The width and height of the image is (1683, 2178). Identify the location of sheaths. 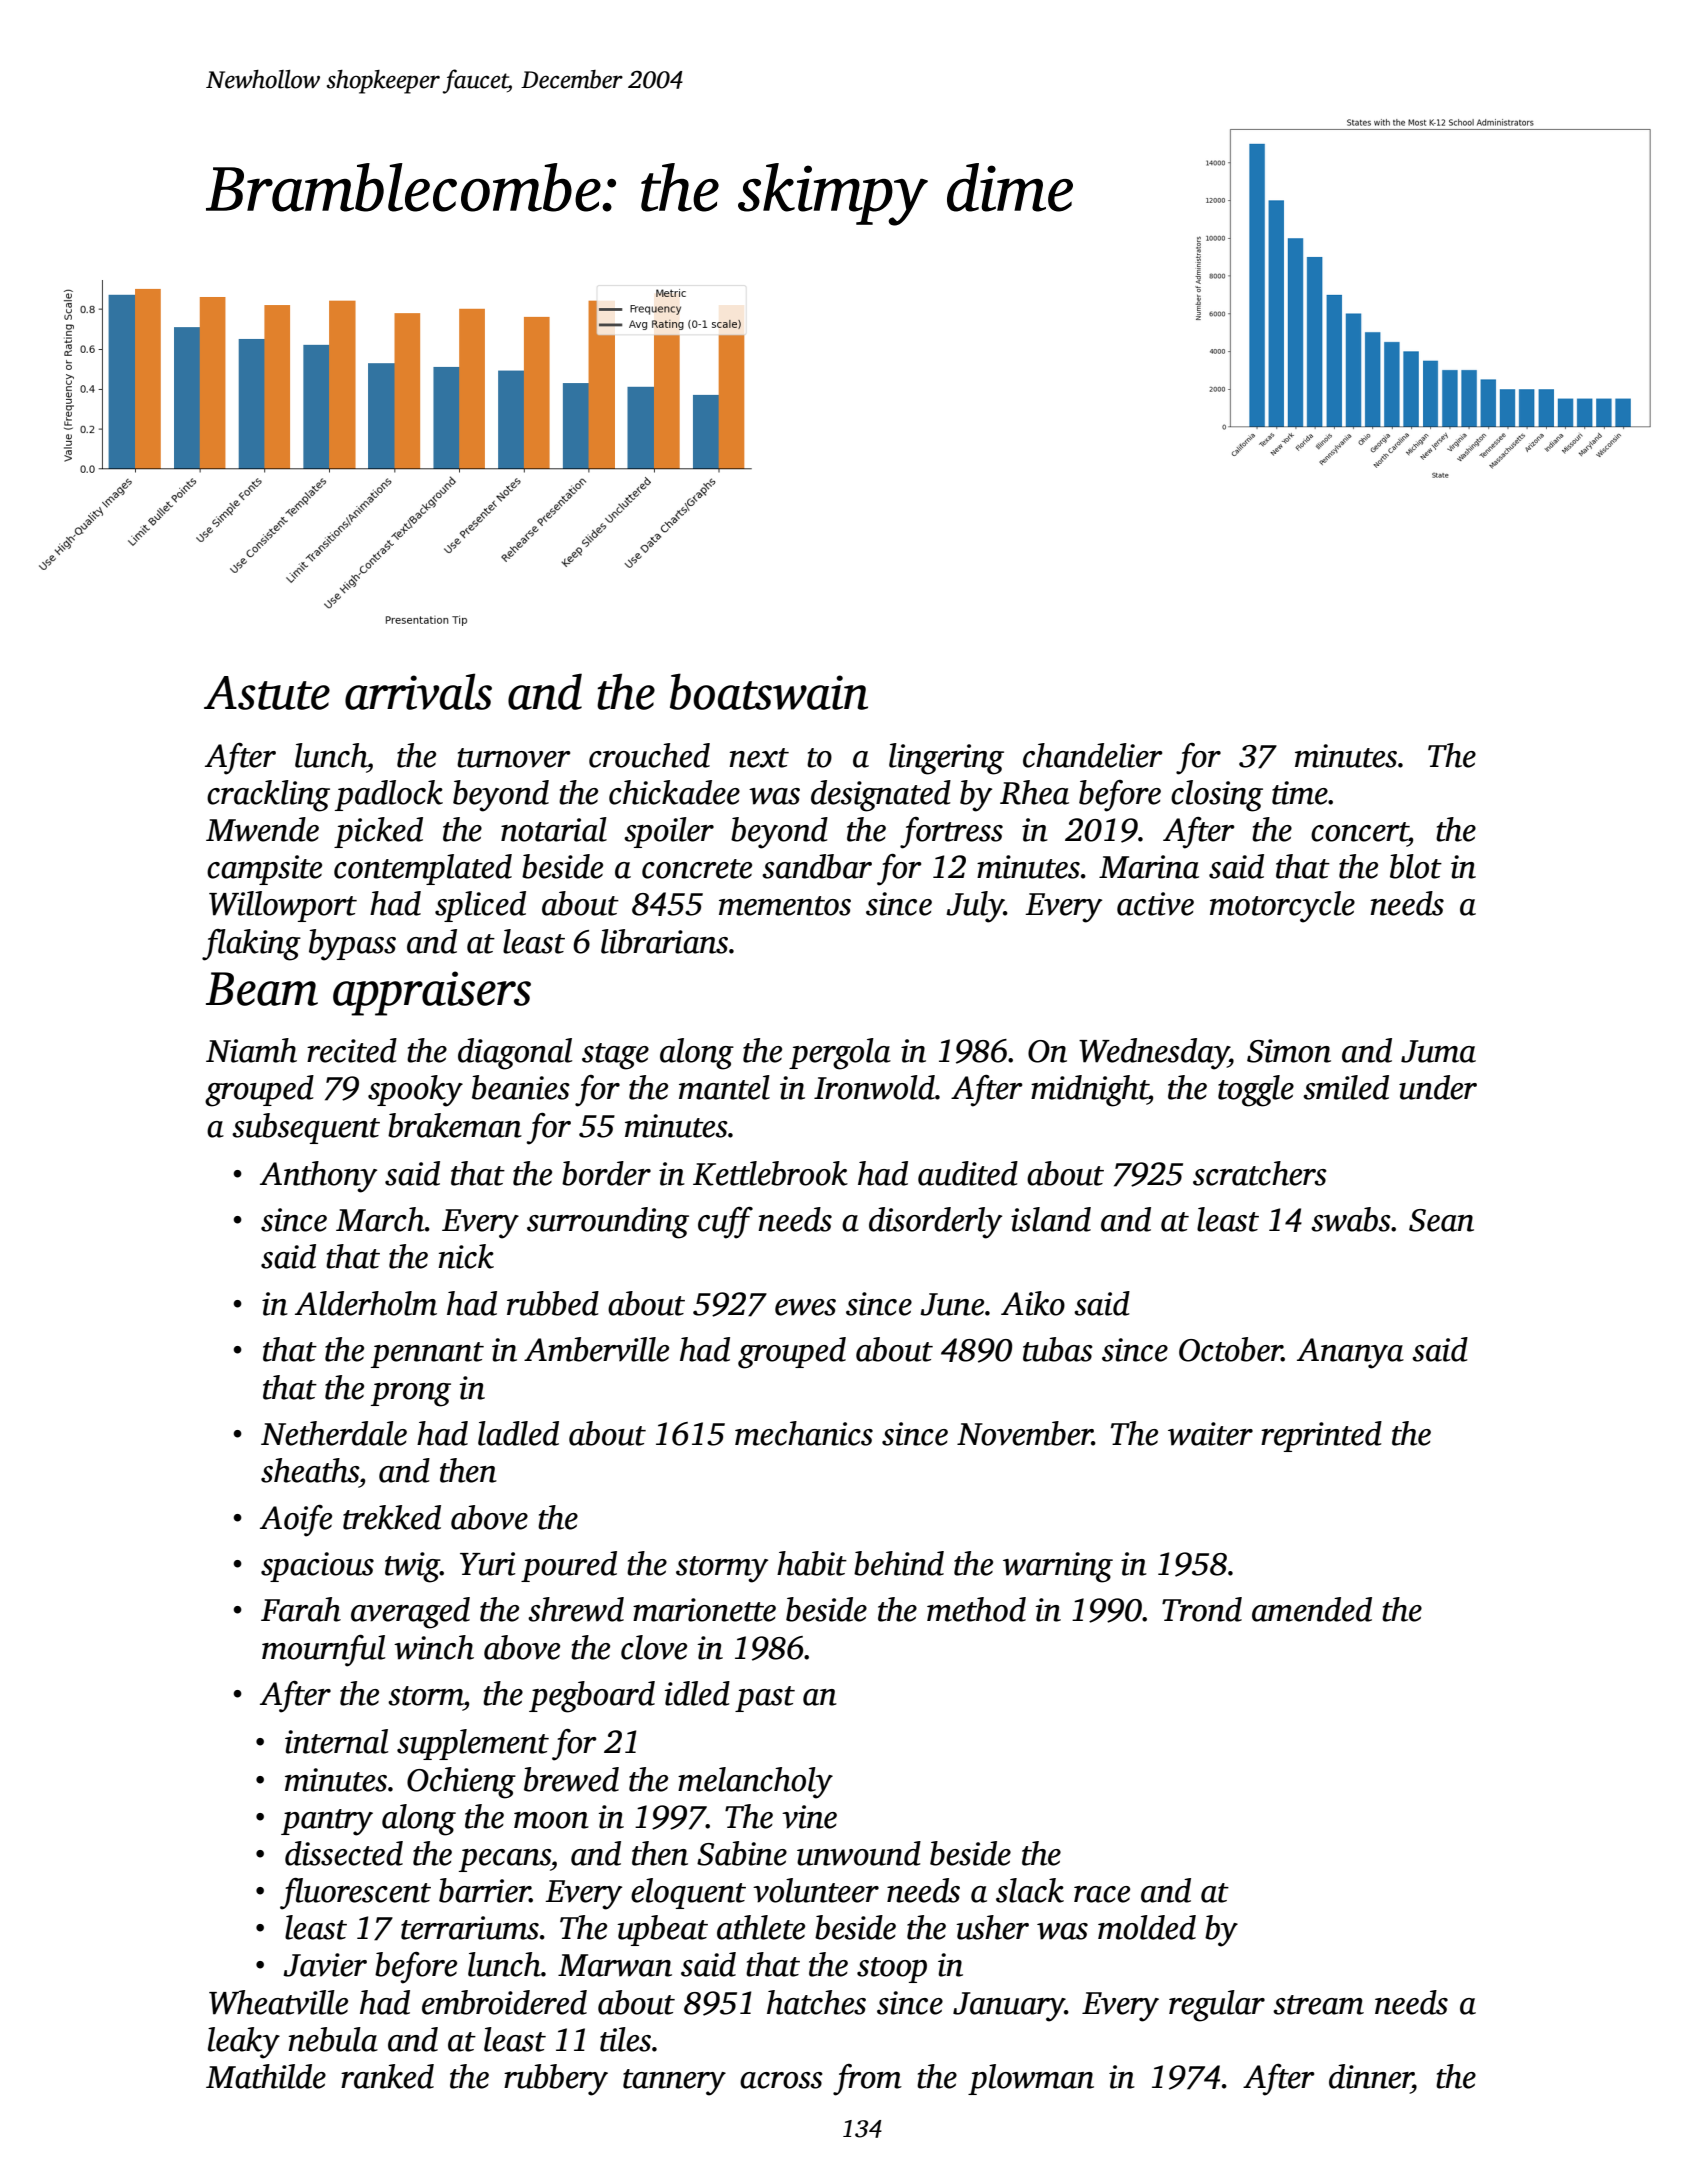
(310, 1470).
